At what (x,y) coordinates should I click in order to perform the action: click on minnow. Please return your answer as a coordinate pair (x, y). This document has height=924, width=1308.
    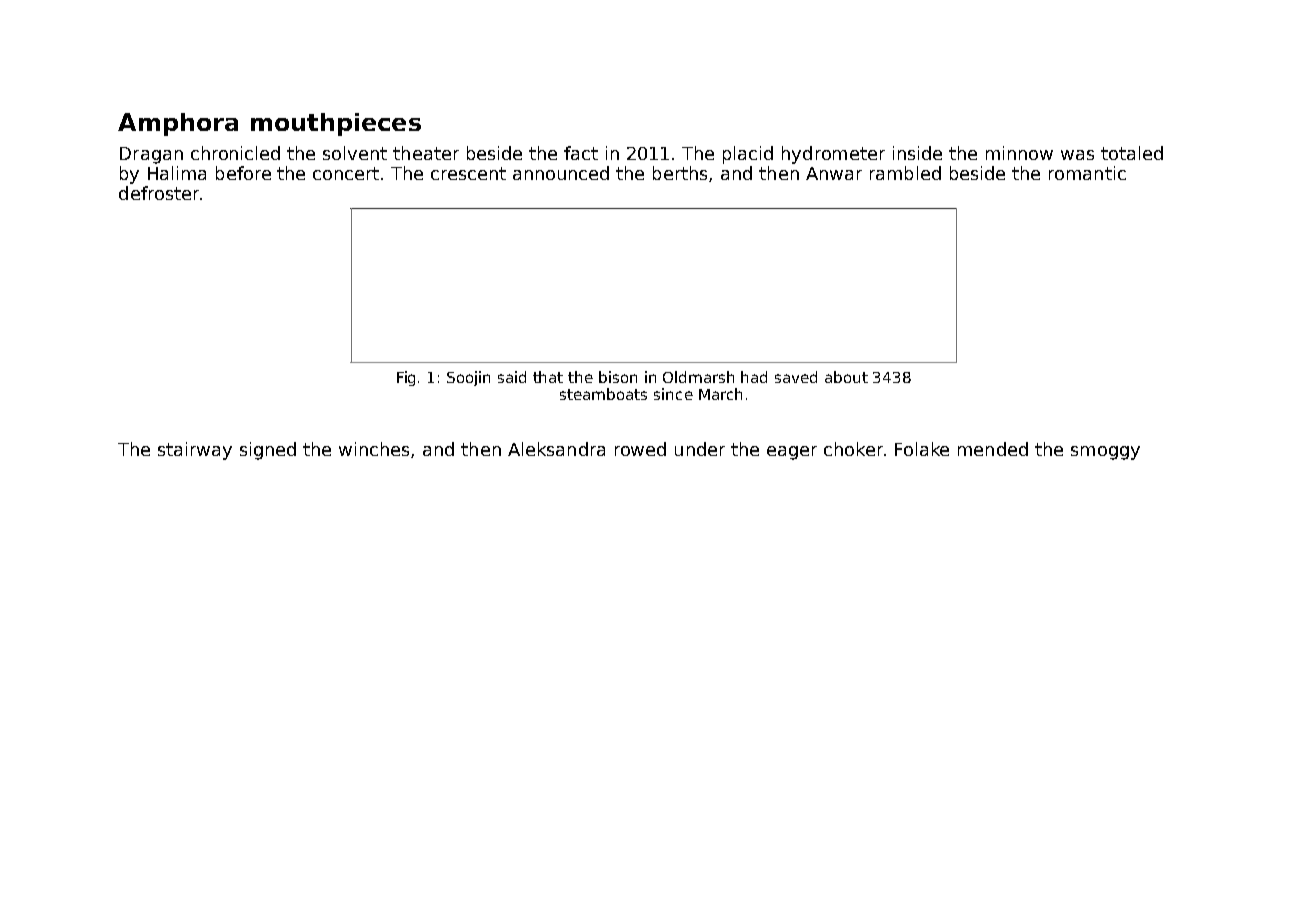
    Looking at the image, I should click on (1019, 153).
